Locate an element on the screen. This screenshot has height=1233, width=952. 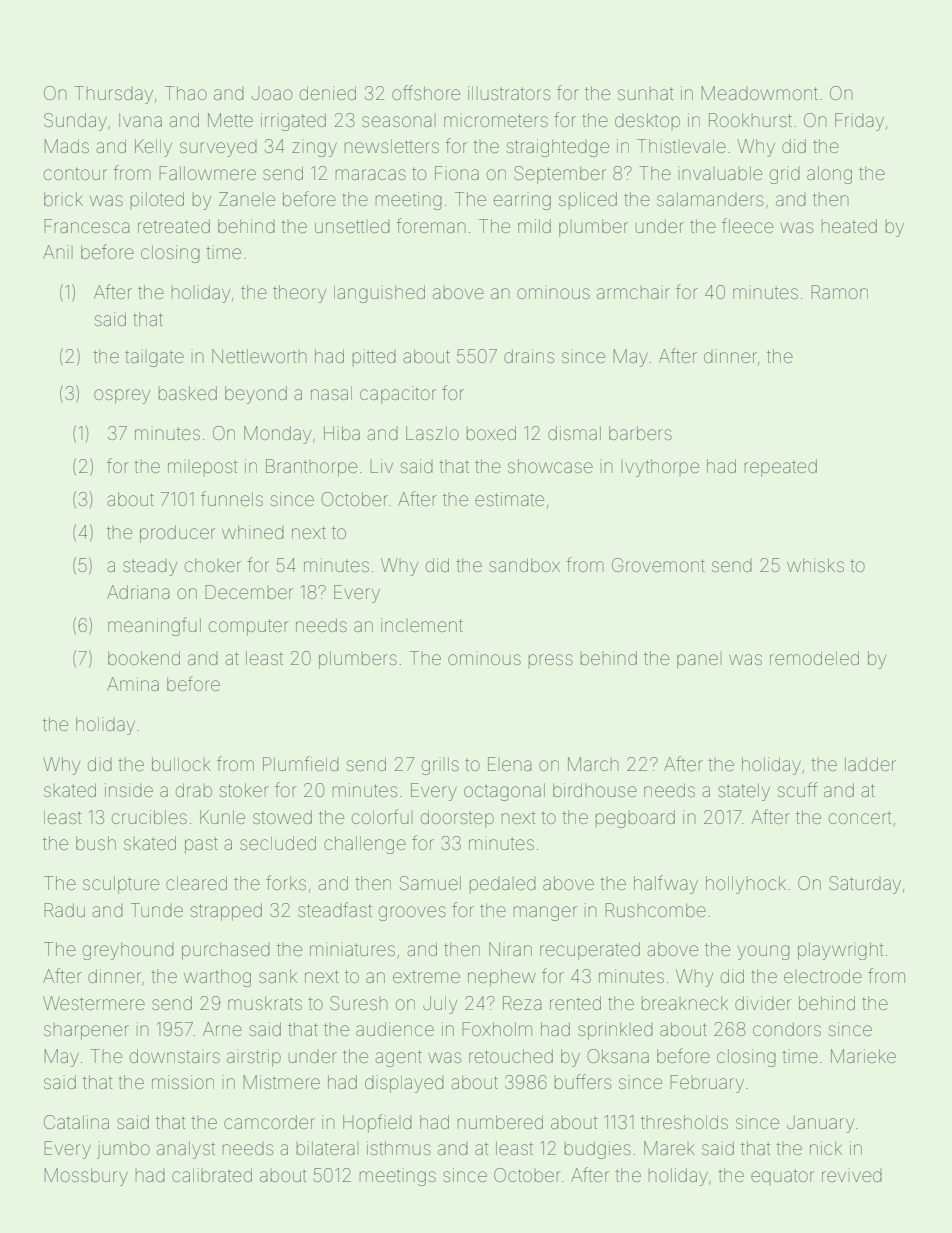
numbered is located at coordinates (500, 1122).
